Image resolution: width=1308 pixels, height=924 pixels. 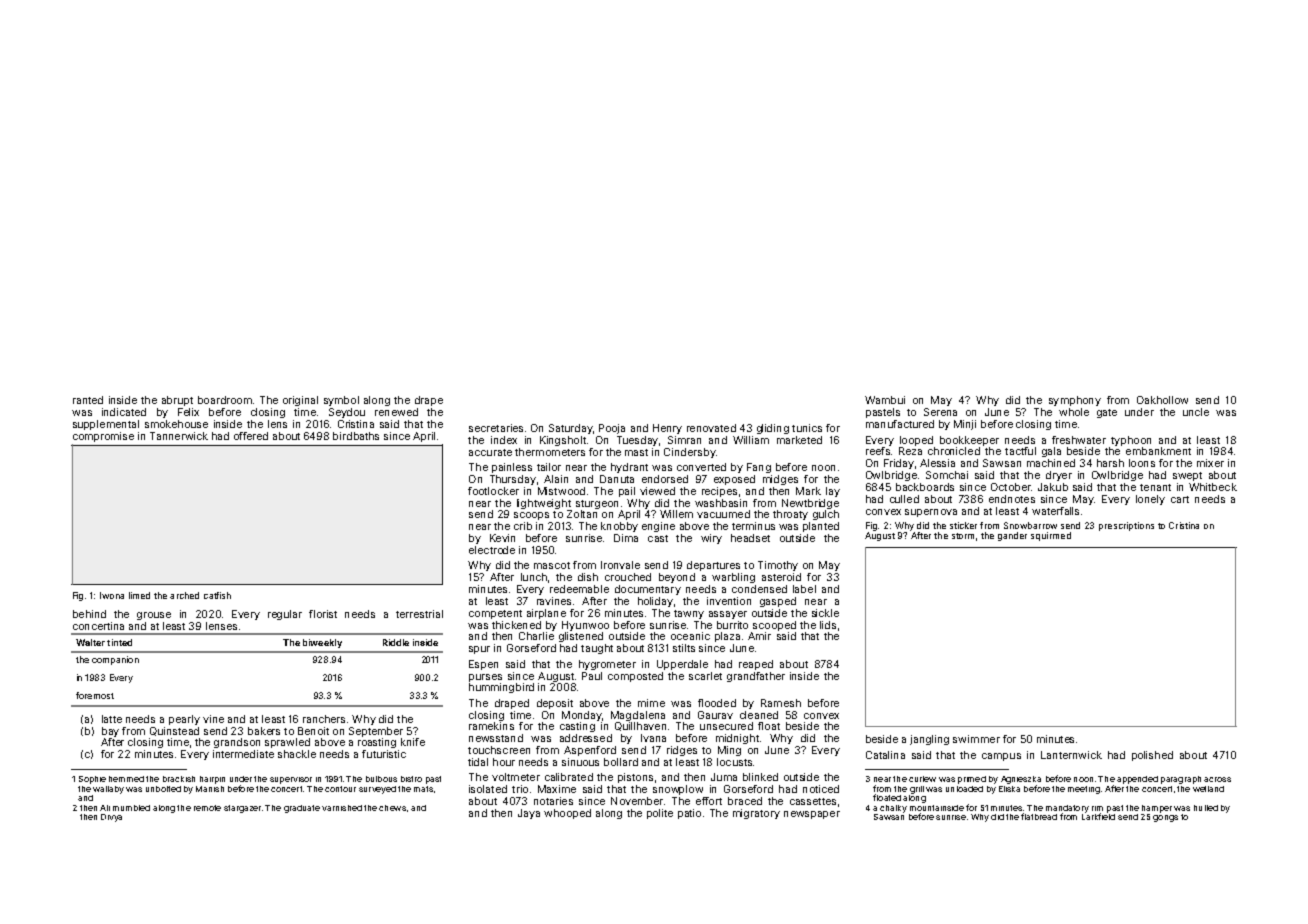 I want to click on mascot, so click(x=552, y=565).
